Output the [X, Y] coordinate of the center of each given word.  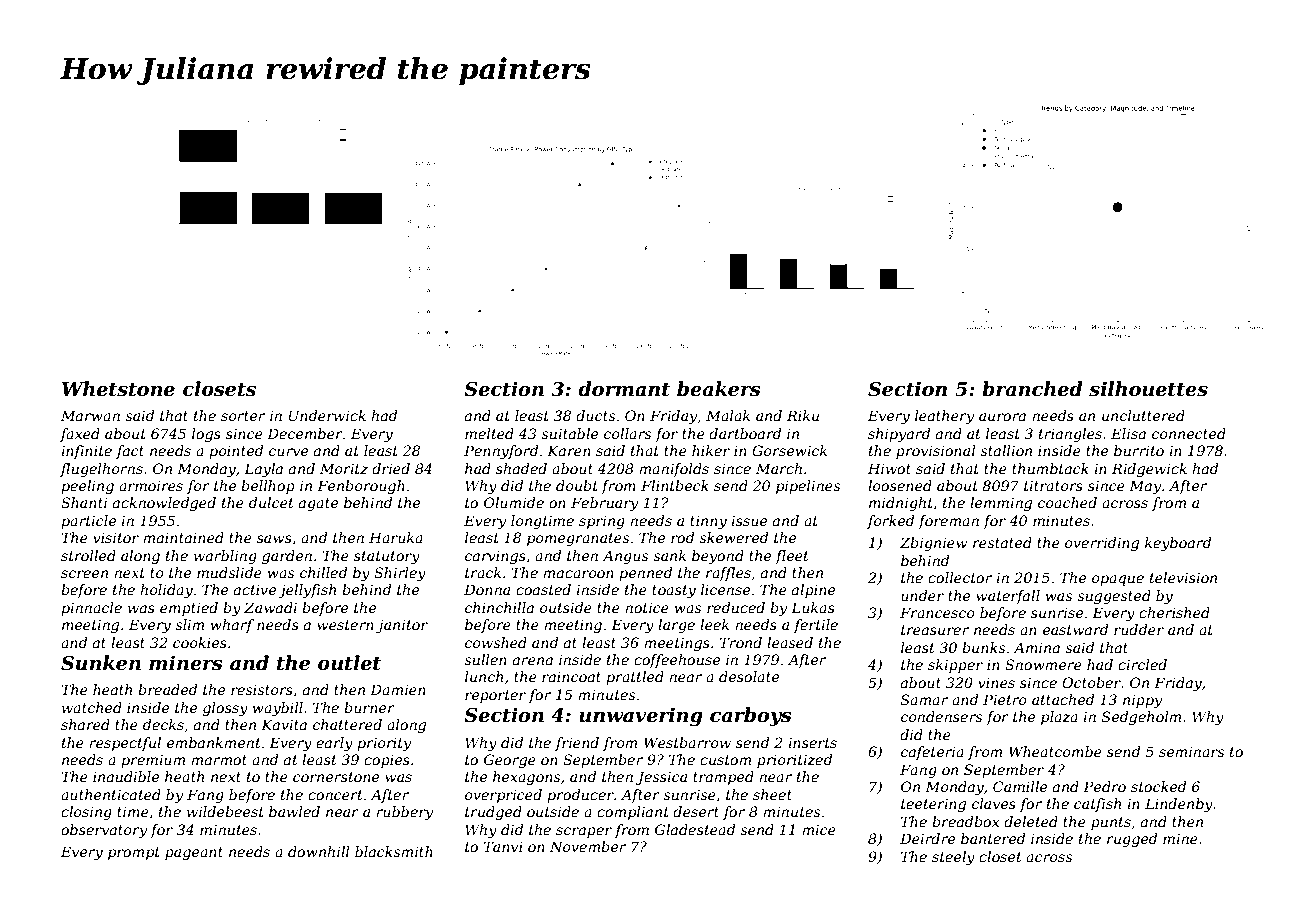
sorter [243, 416]
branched [1032, 389]
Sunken [101, 663]
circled [1142, 664]
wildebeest [225, 811]
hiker [711, 450]
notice [647, 607]
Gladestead [695, 829]
